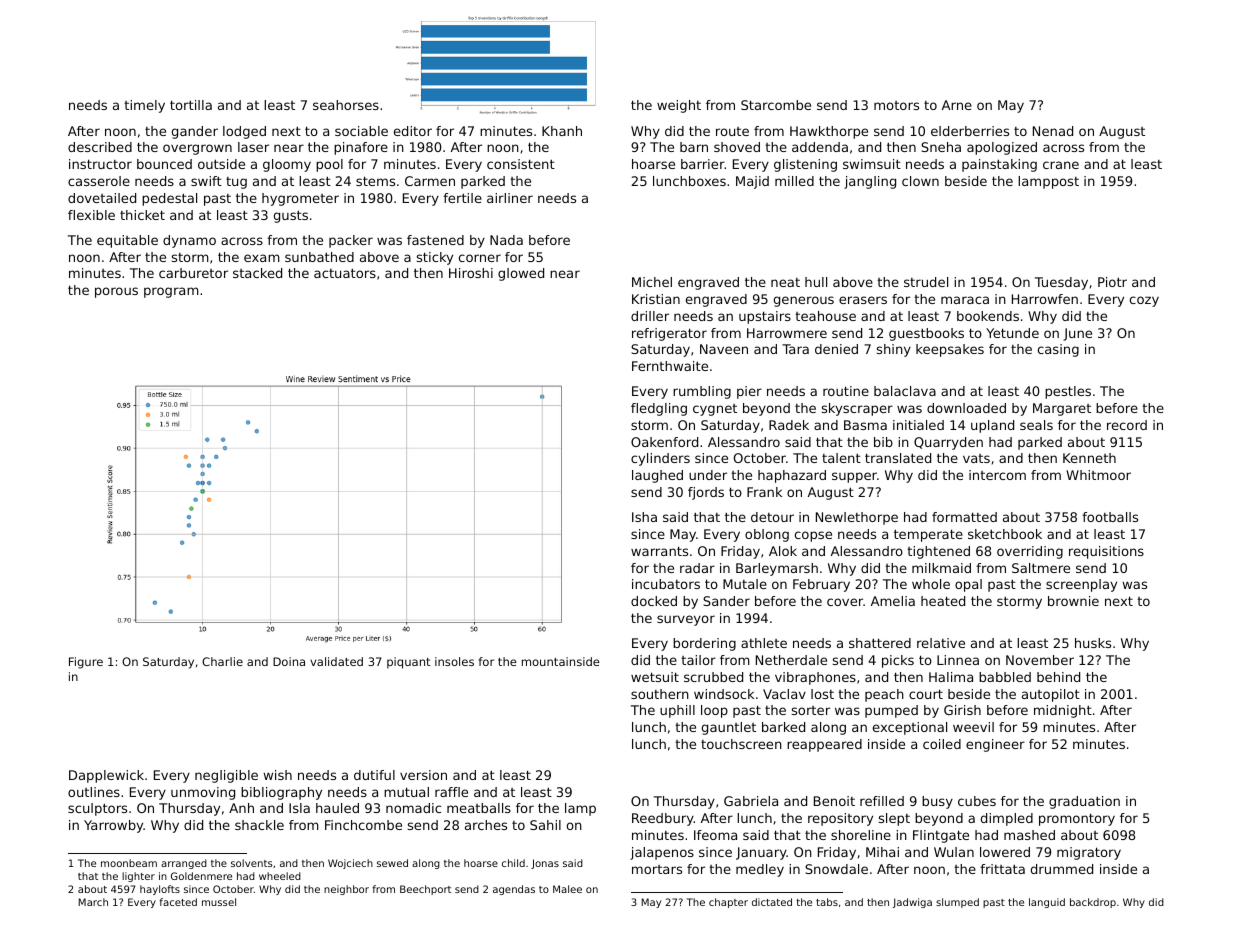 The image size is (1233, 952). What do you see at coordinates (423, 775) in the screenshot?
I see `version` at bounding box center [423, 775].
